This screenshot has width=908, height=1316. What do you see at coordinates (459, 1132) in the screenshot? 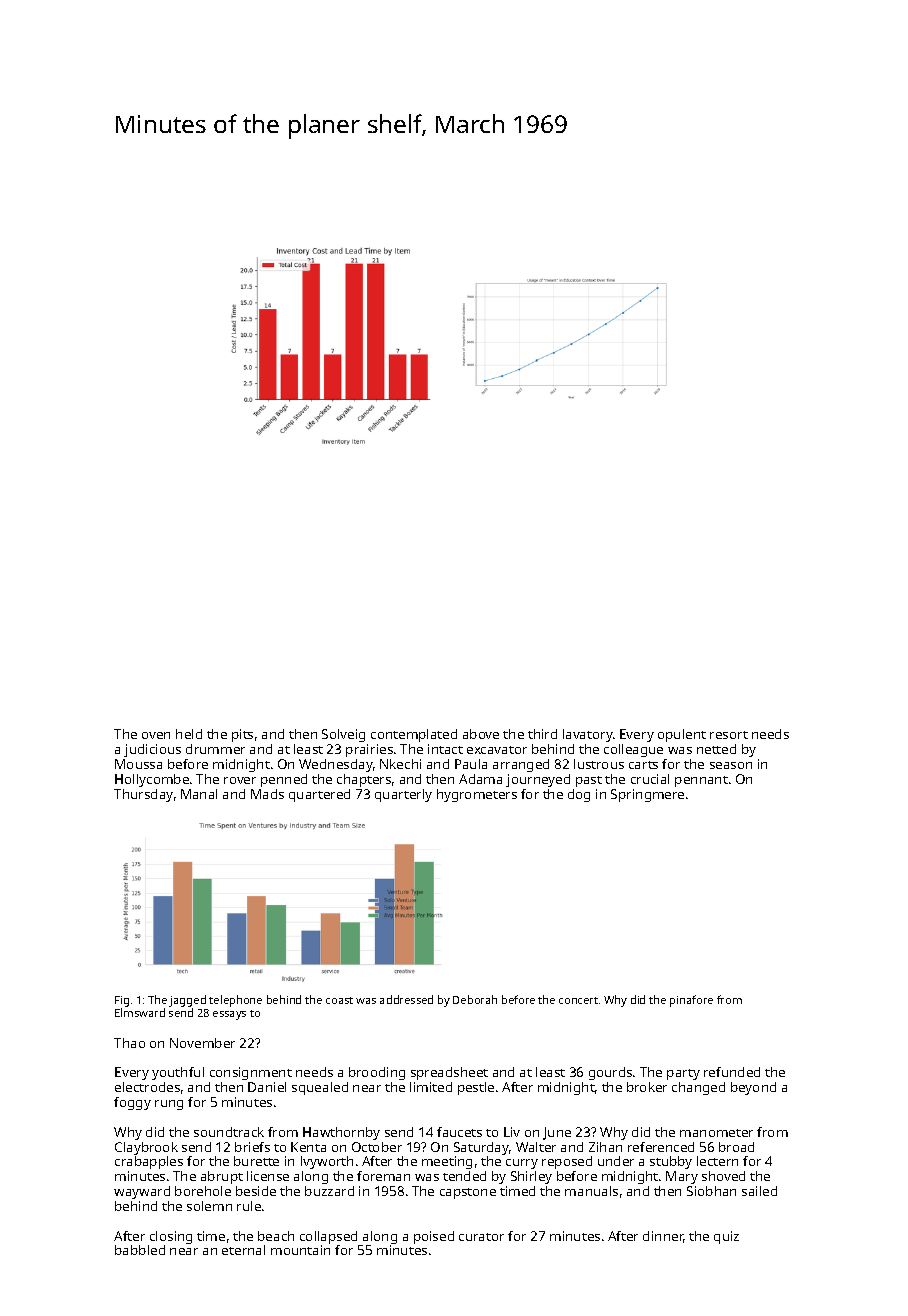
I see `faucets` at bounding box center [459, 1132].
